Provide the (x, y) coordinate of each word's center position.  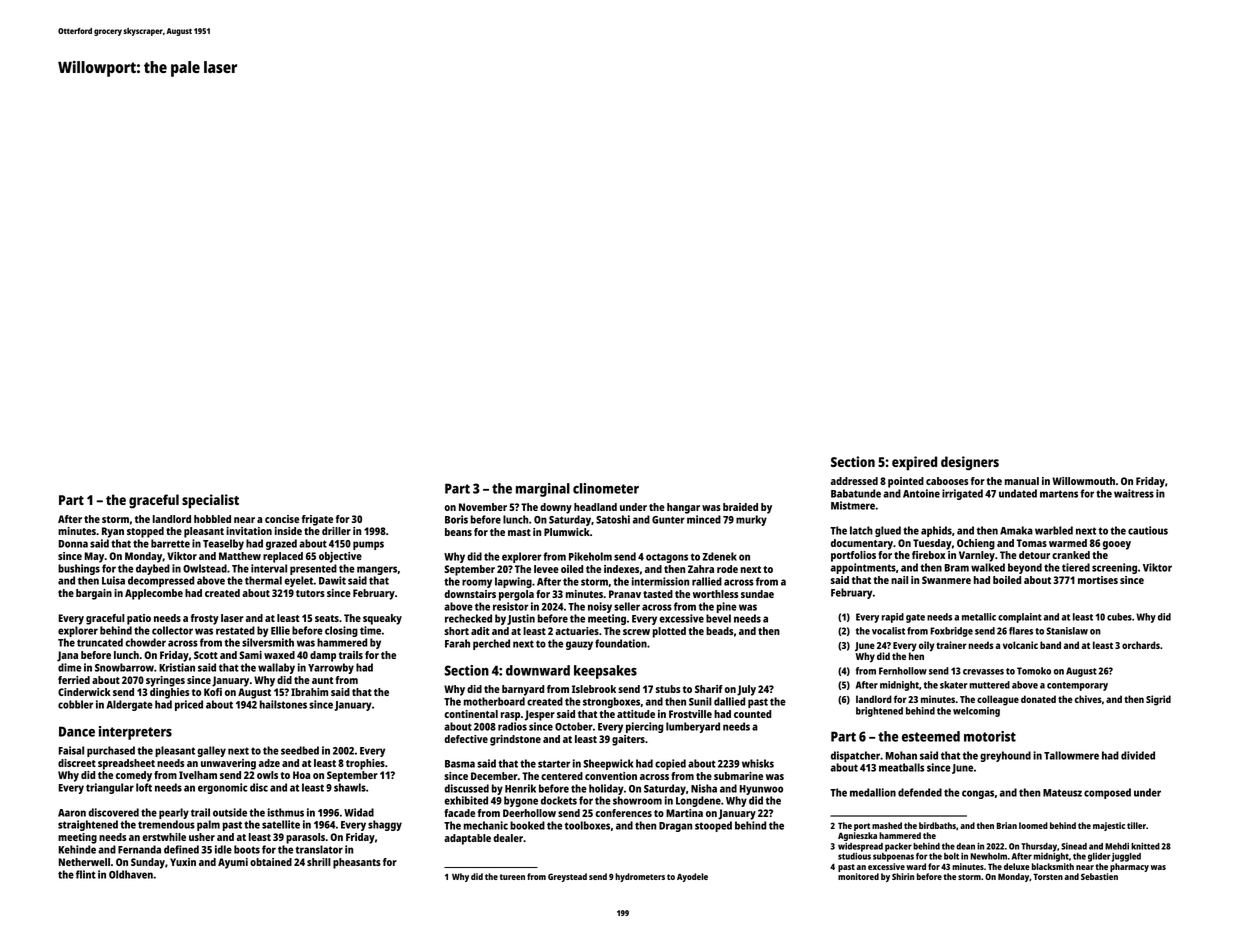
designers (970, 463)
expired (914, 463)
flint (86, 874)
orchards (1141, 645)
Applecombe (154, 594)
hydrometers (640, 877)
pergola (516, 595)
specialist (210, 501)
